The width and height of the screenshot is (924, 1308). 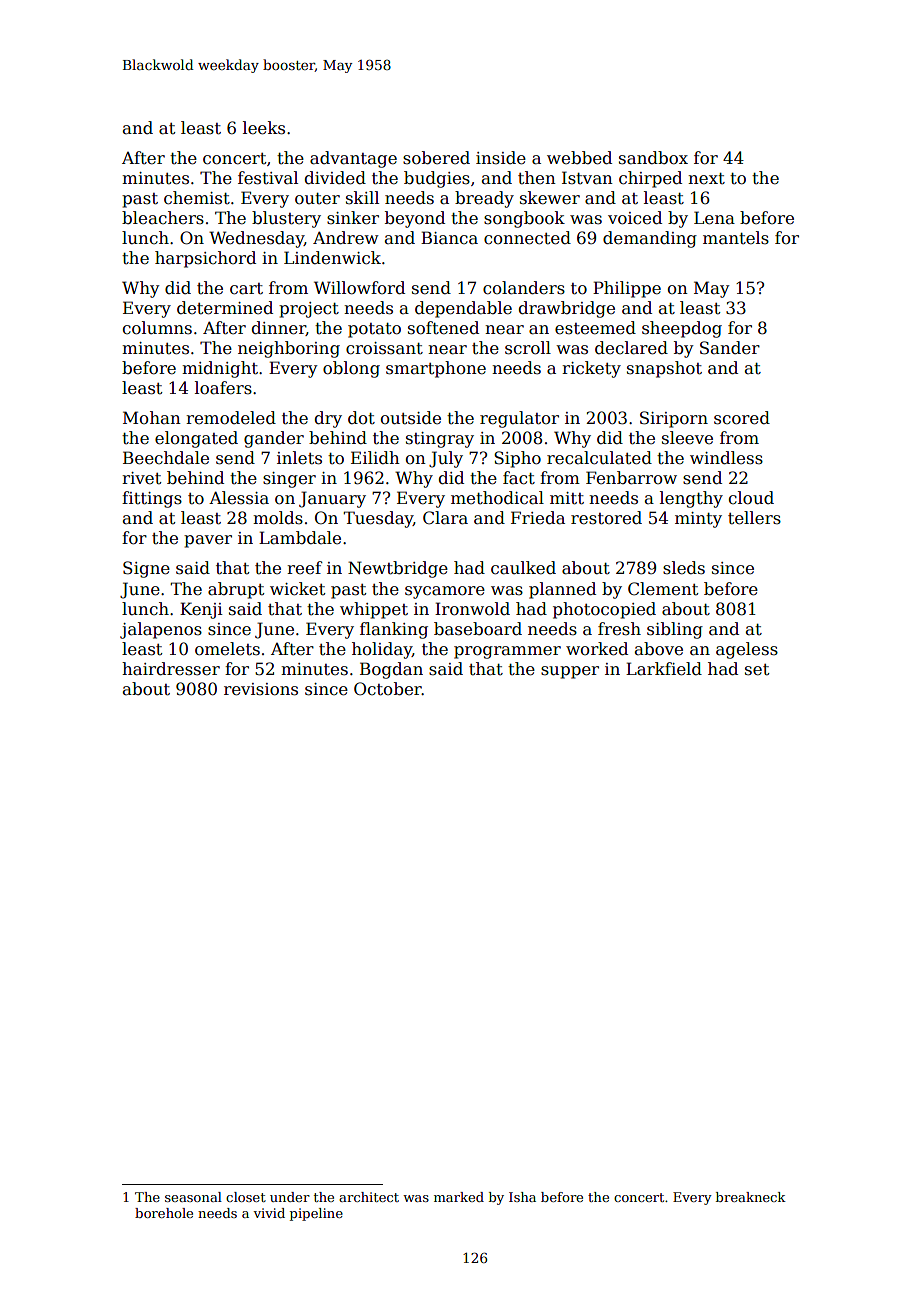 I want to click on under, so click(x=290, y=1197).
